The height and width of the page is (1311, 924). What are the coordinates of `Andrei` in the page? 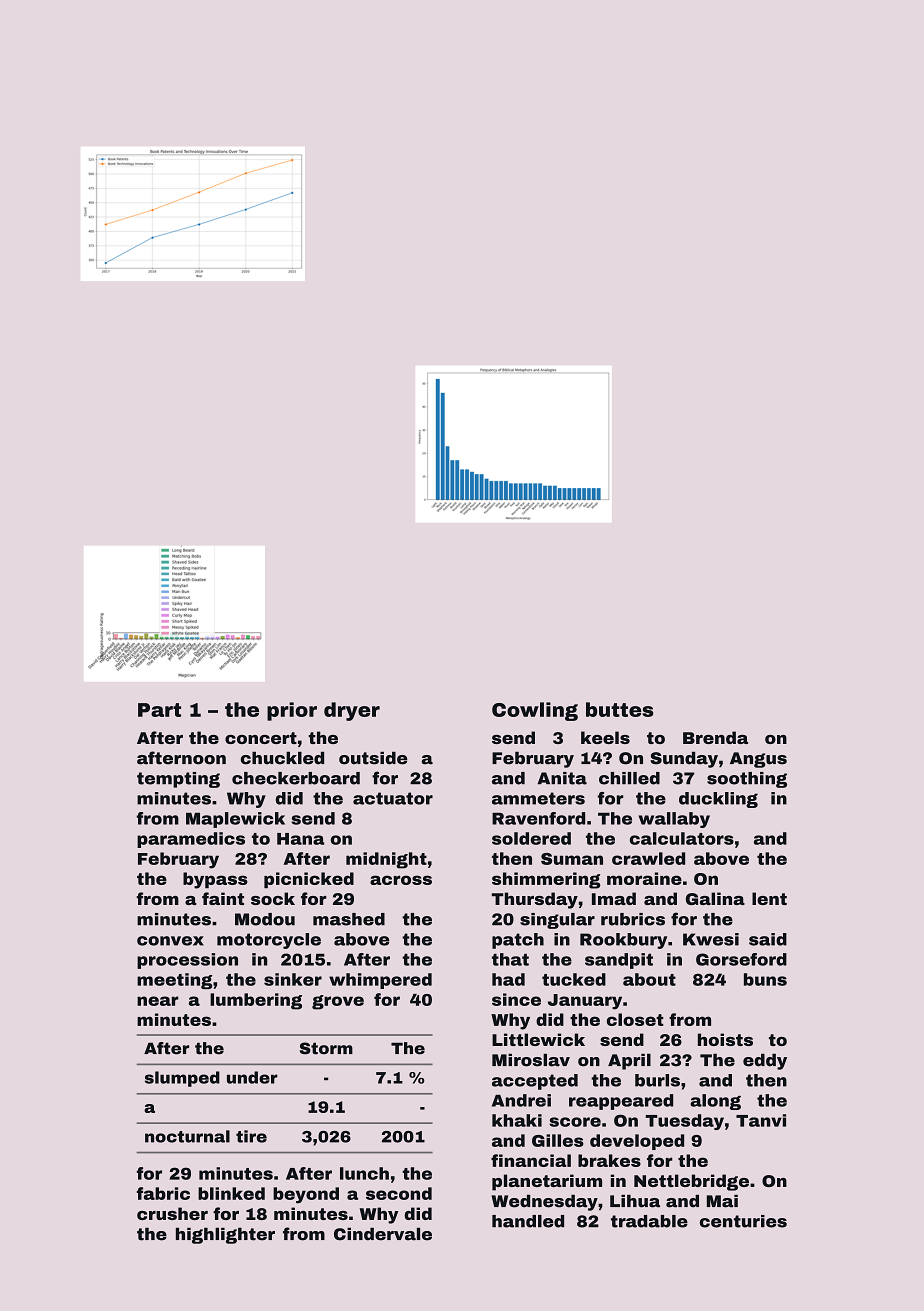 It's located at (521, 1100).
